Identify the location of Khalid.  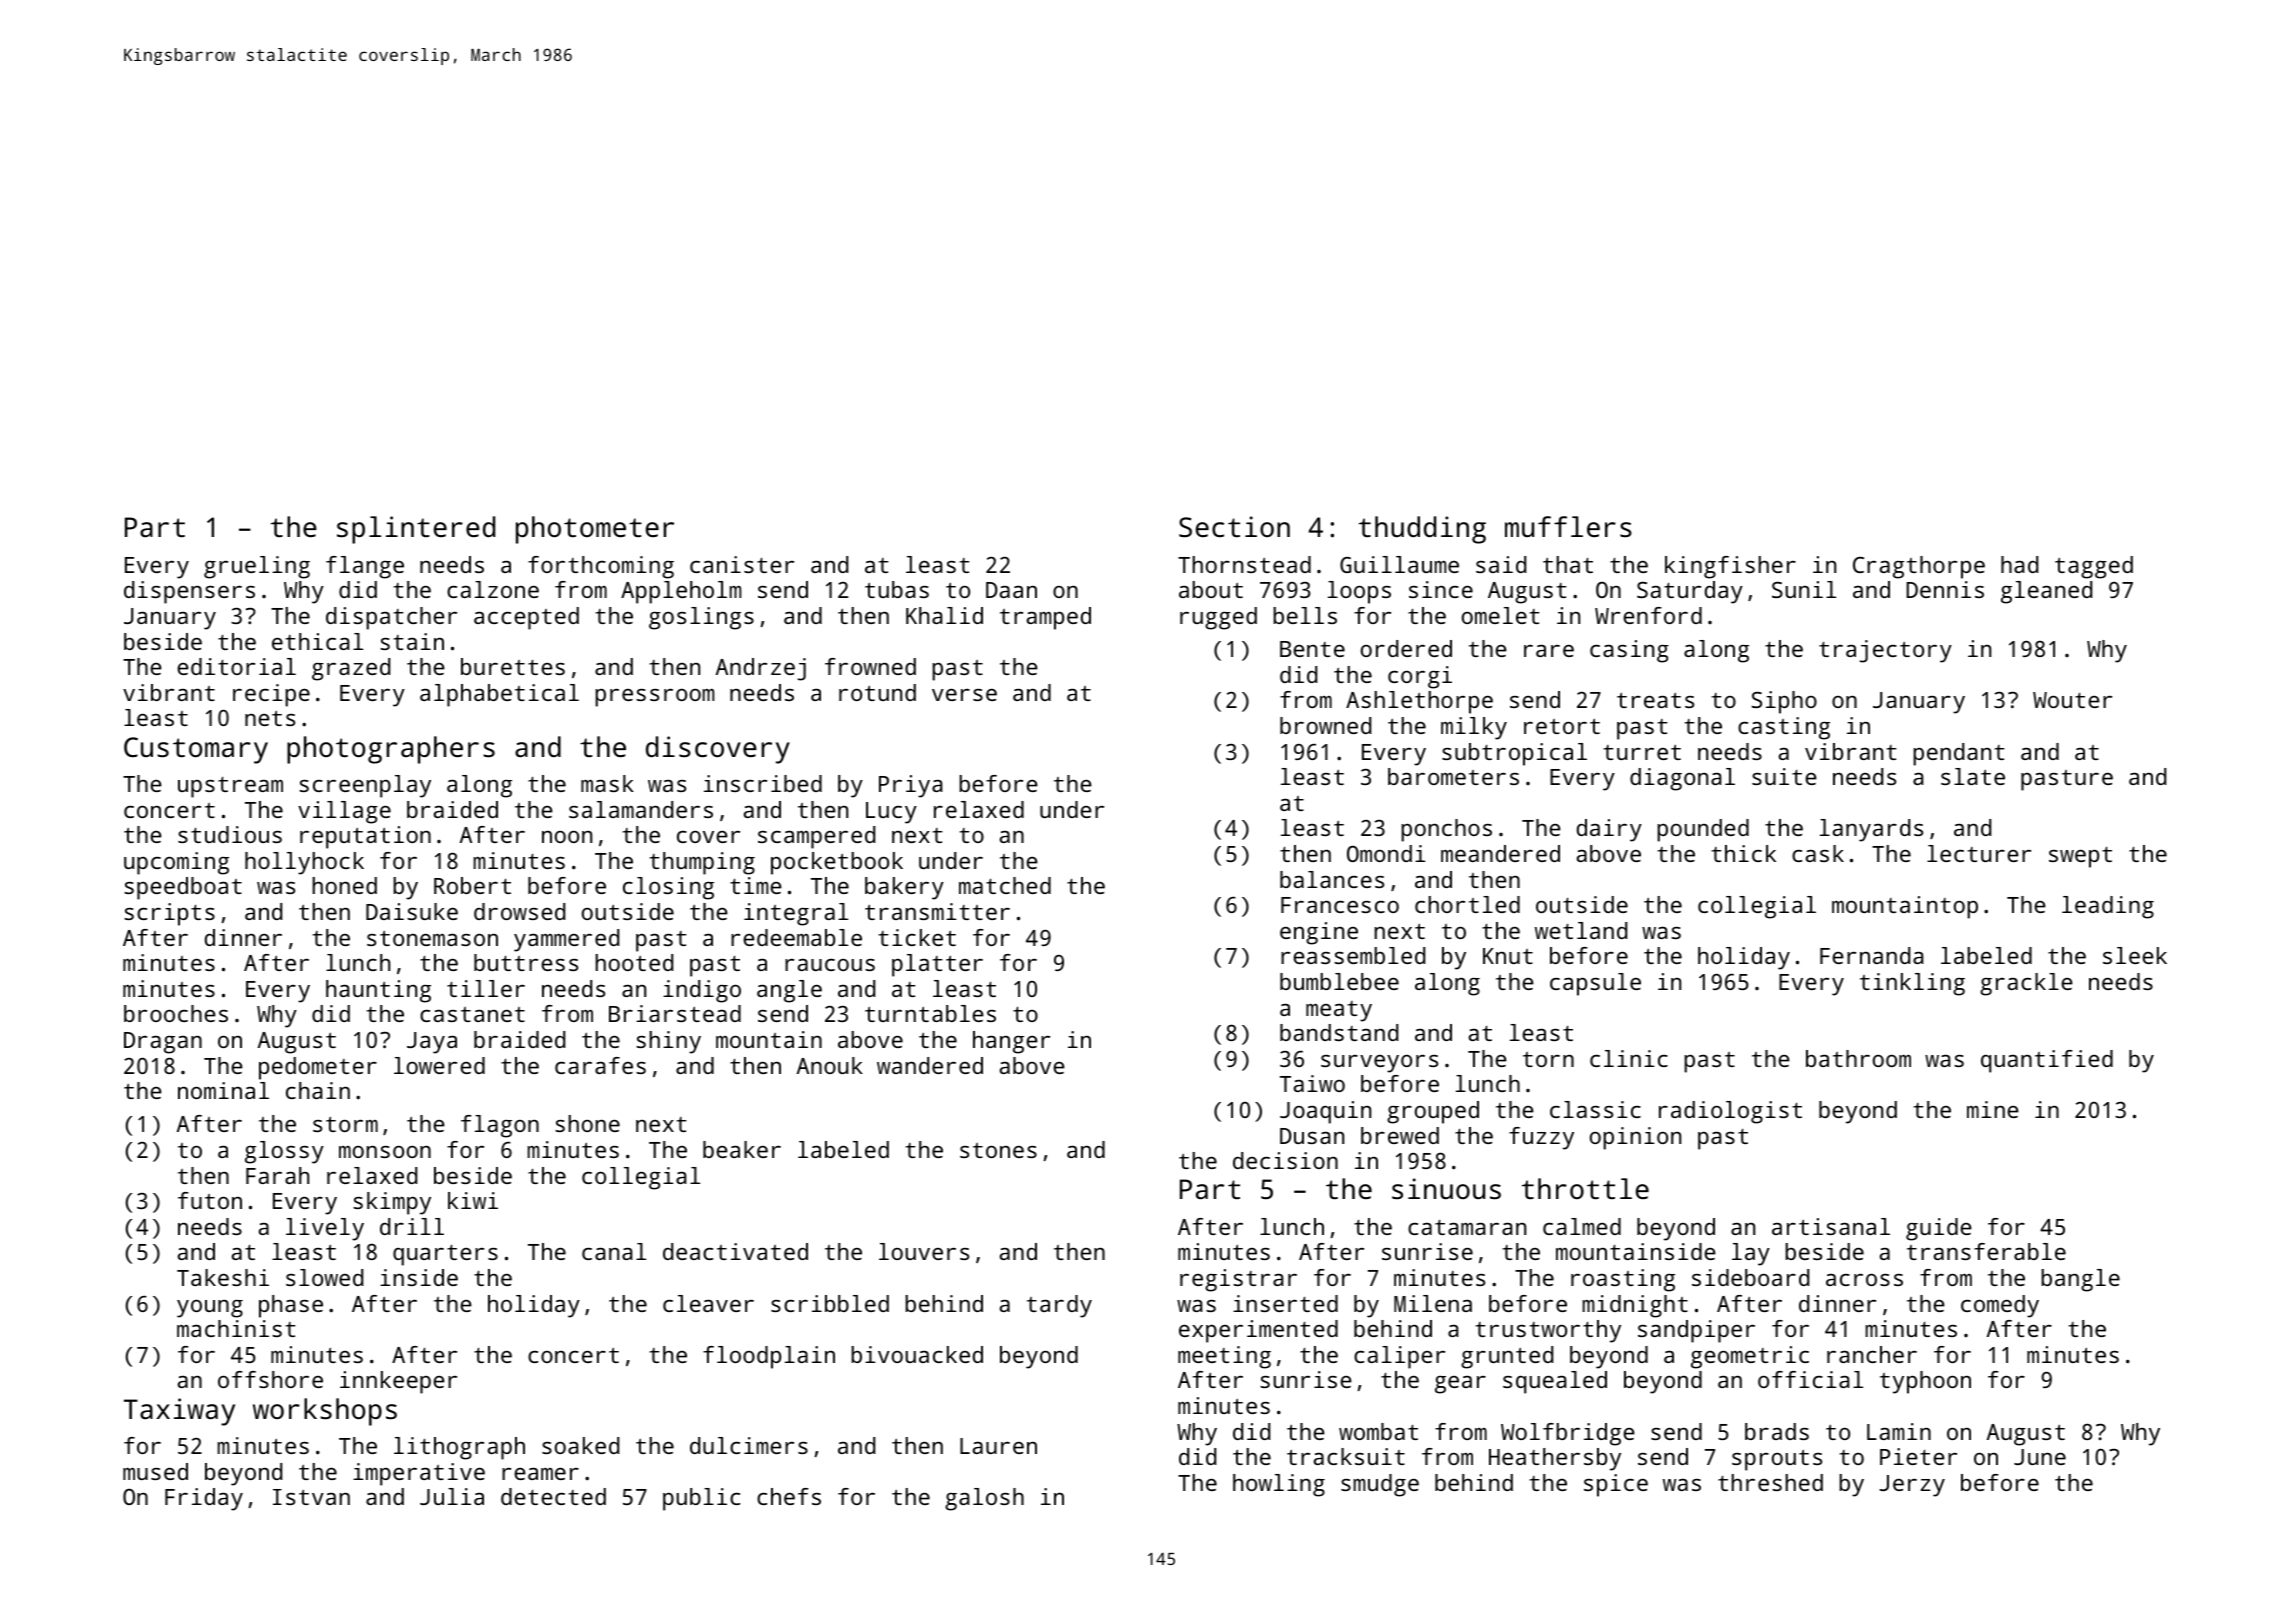
(944, 615).
